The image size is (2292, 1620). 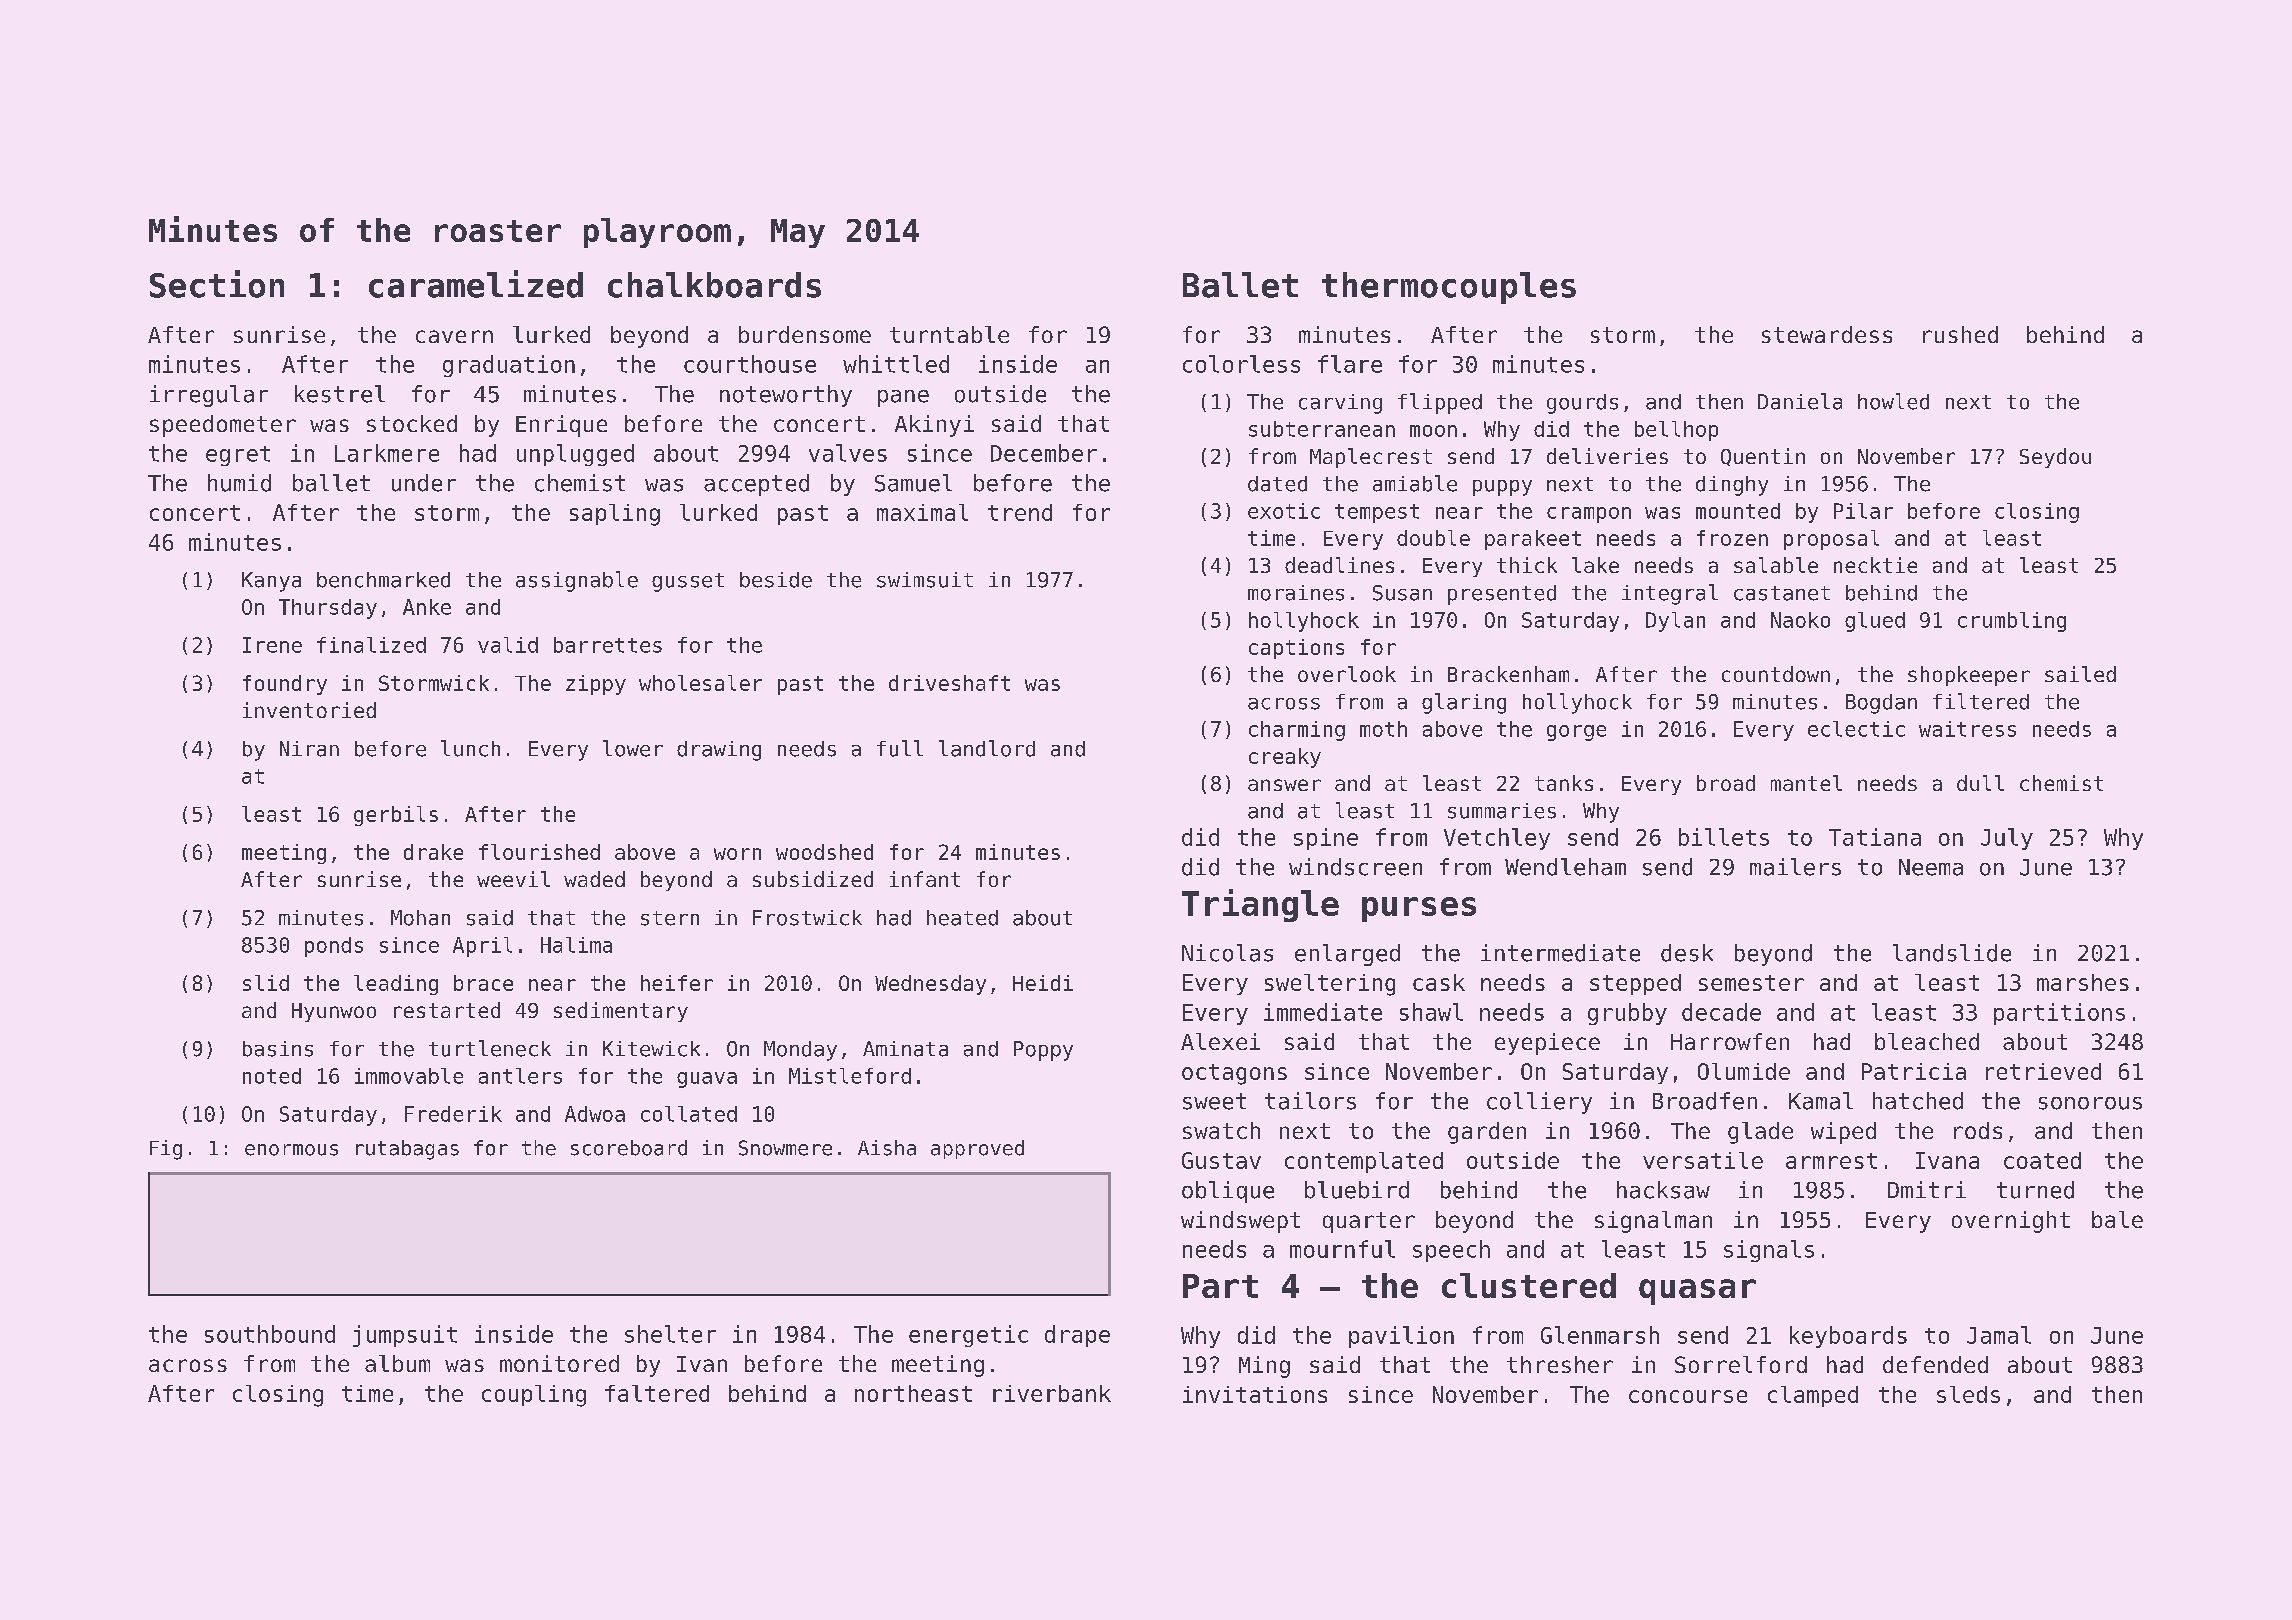 What do you see at coordinates (670, 1334) in the screenshot?
I see `shelter` at bounding box center [670, 1334].
